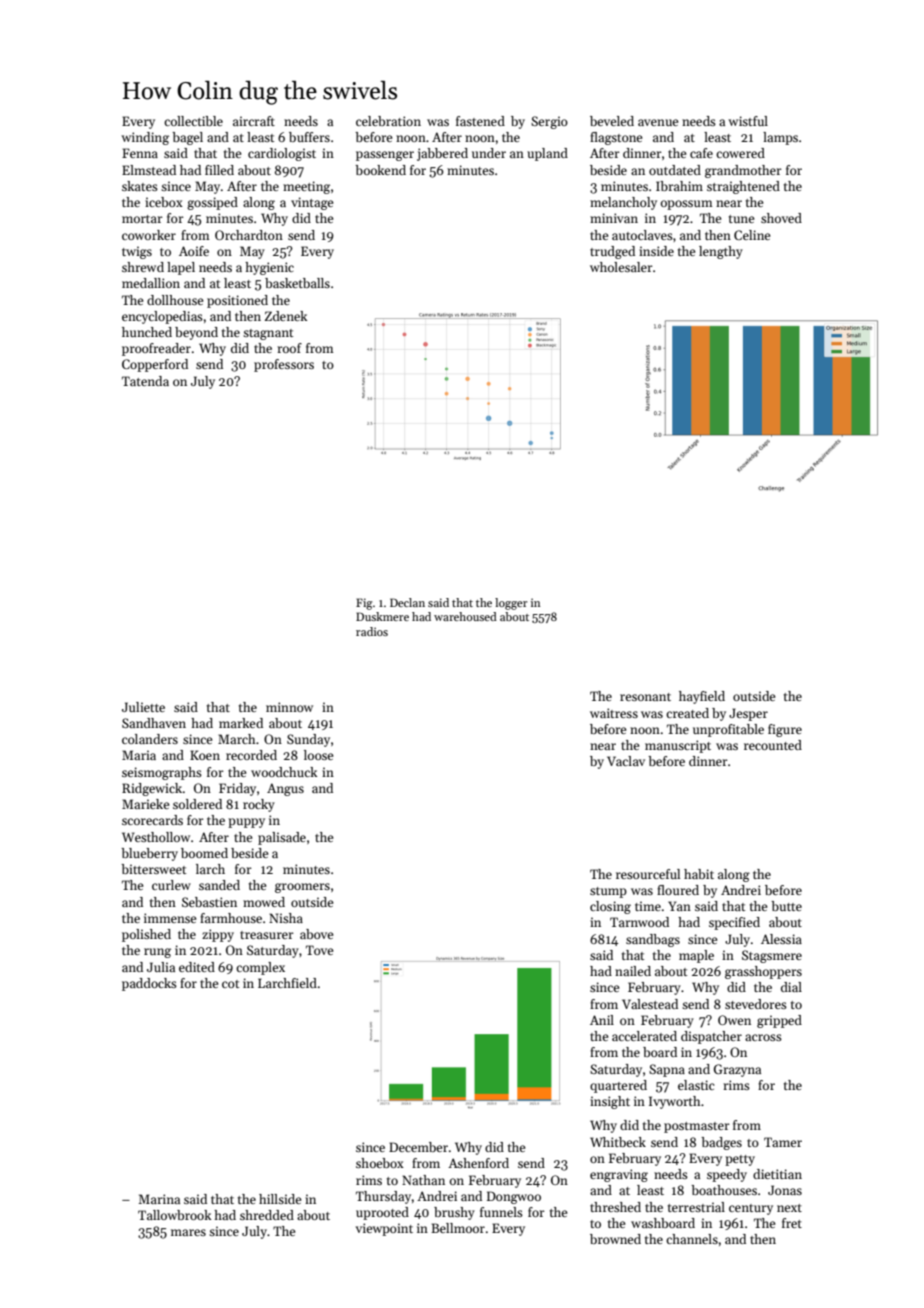 This screenshot has width=924, height=1308. What do you see at coordinates (623, 203) in the screenshot?
I see `melancholy` at bounding box center [623, 203].
